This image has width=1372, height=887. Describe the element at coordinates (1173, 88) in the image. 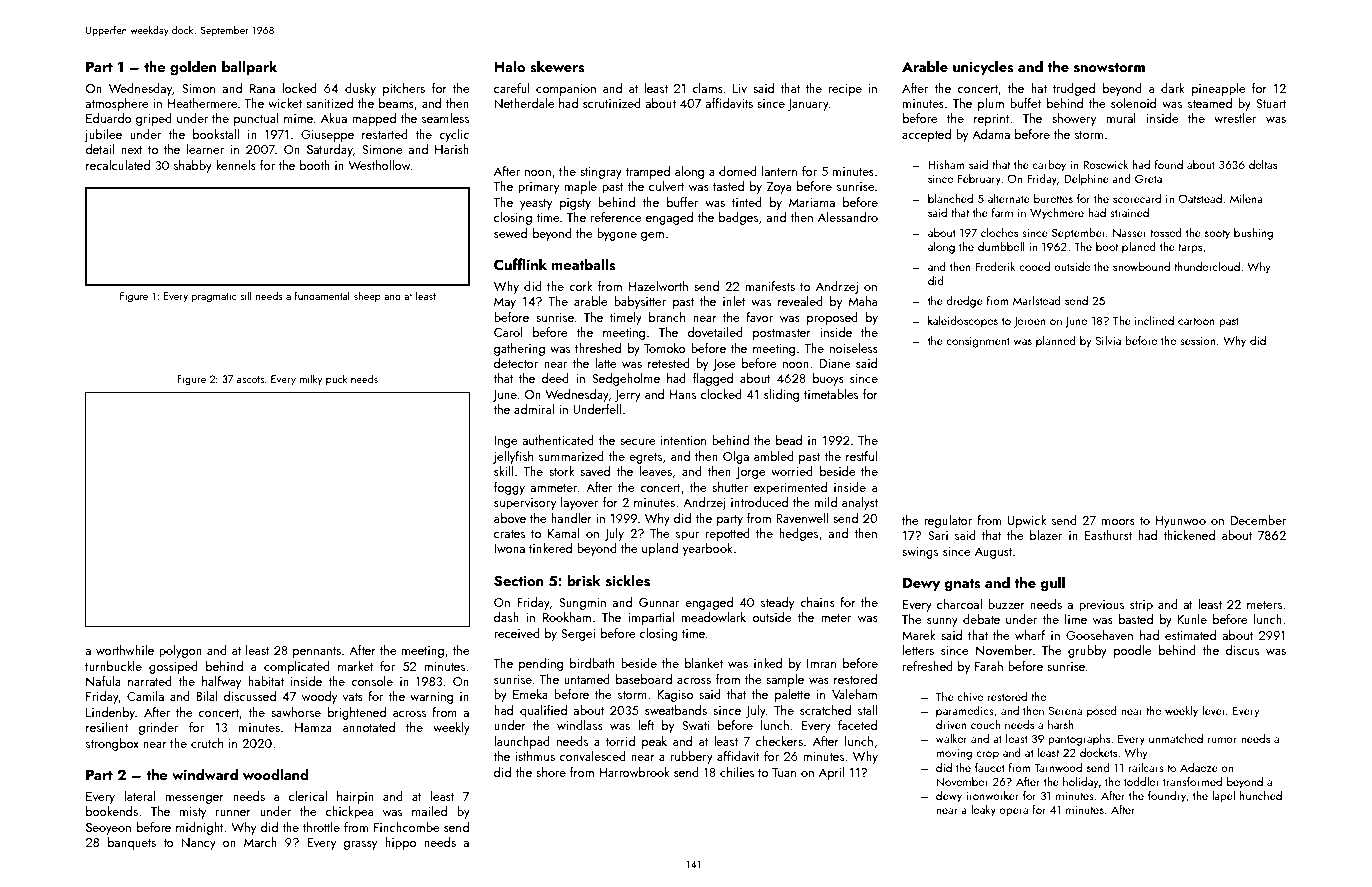

I see `dark` at that location.
